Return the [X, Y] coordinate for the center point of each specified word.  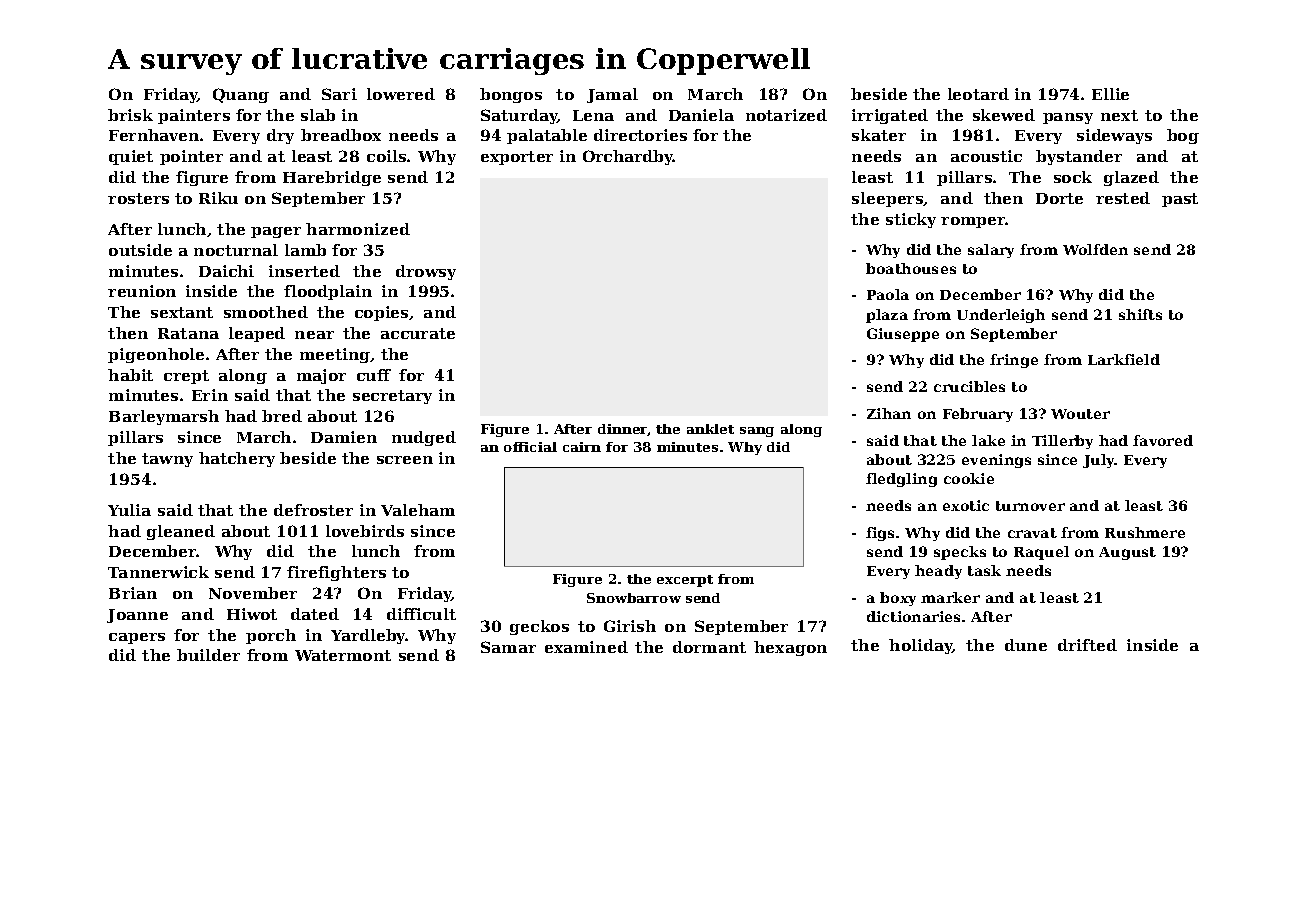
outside [140, 250]
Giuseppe [903, 335]
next [1119, 115]
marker [950, 597]
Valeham [418, 510]
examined [586, 647]
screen [405, 460]
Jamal [612, 95]
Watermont [343, 655]
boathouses [911, 268]
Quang [241, 95]
